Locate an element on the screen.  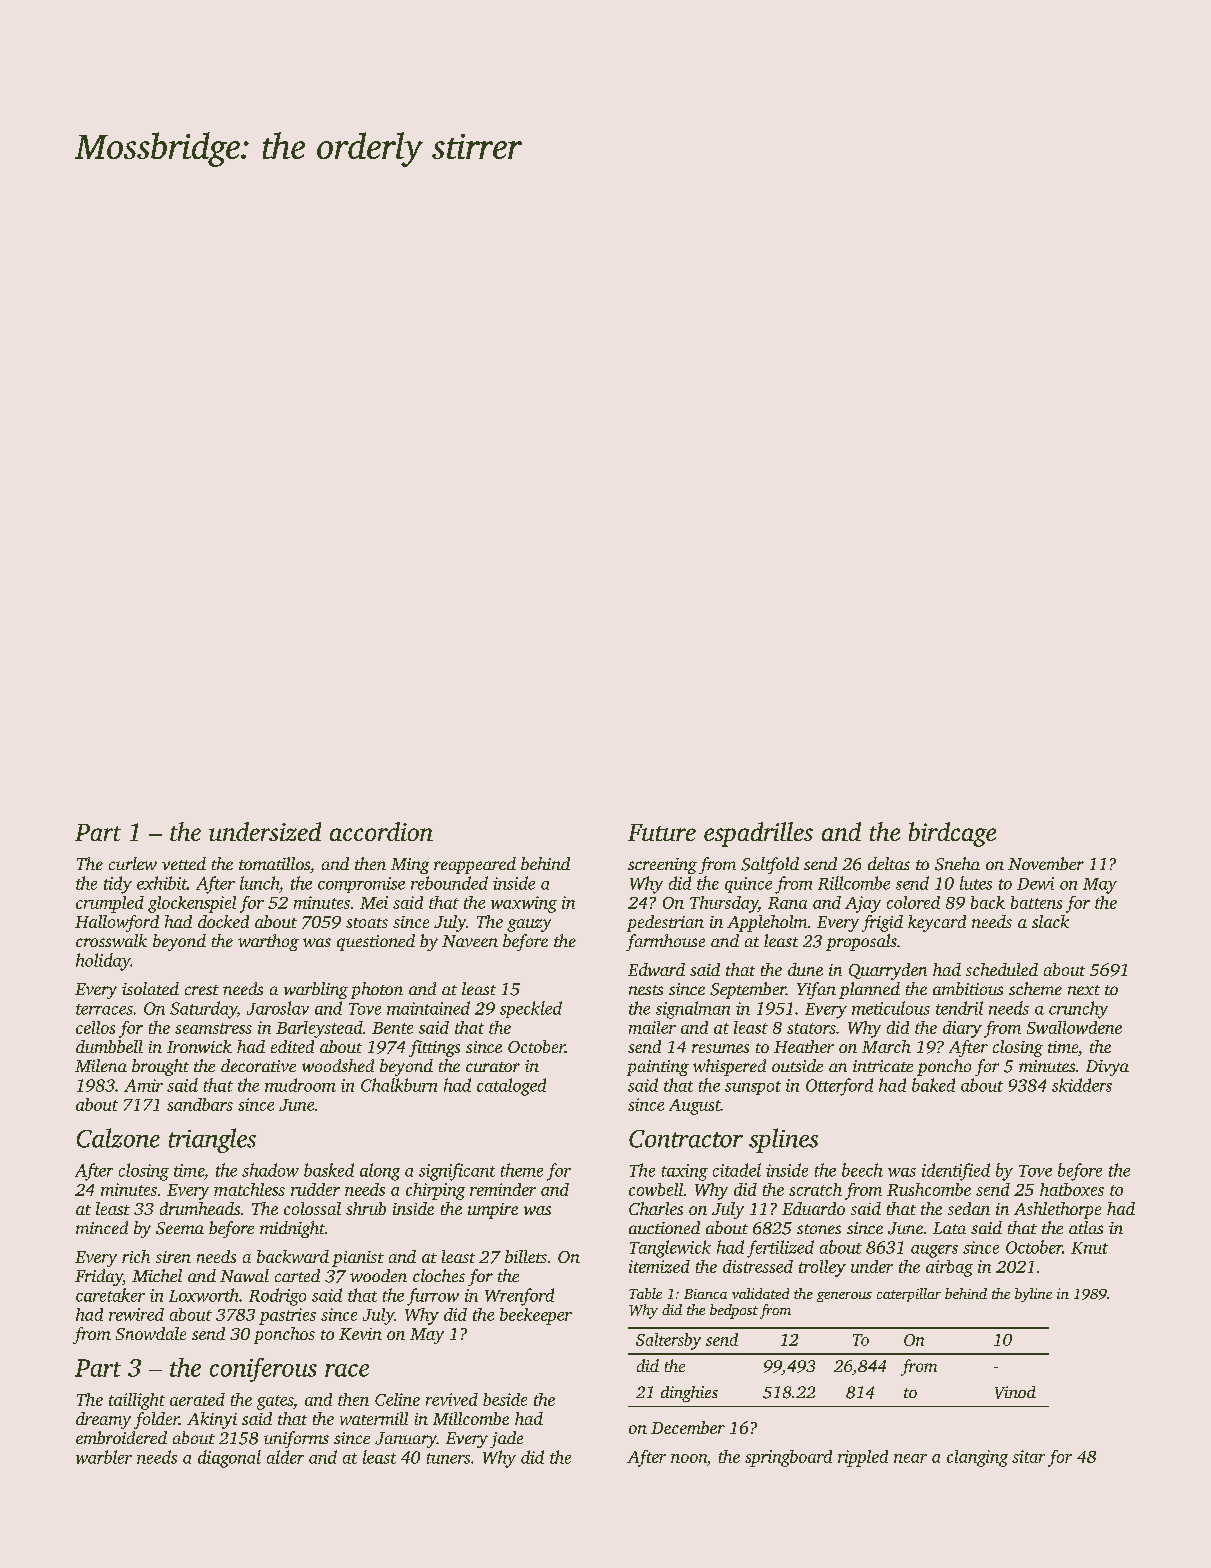
near is located at coordinates (910, 1458).
